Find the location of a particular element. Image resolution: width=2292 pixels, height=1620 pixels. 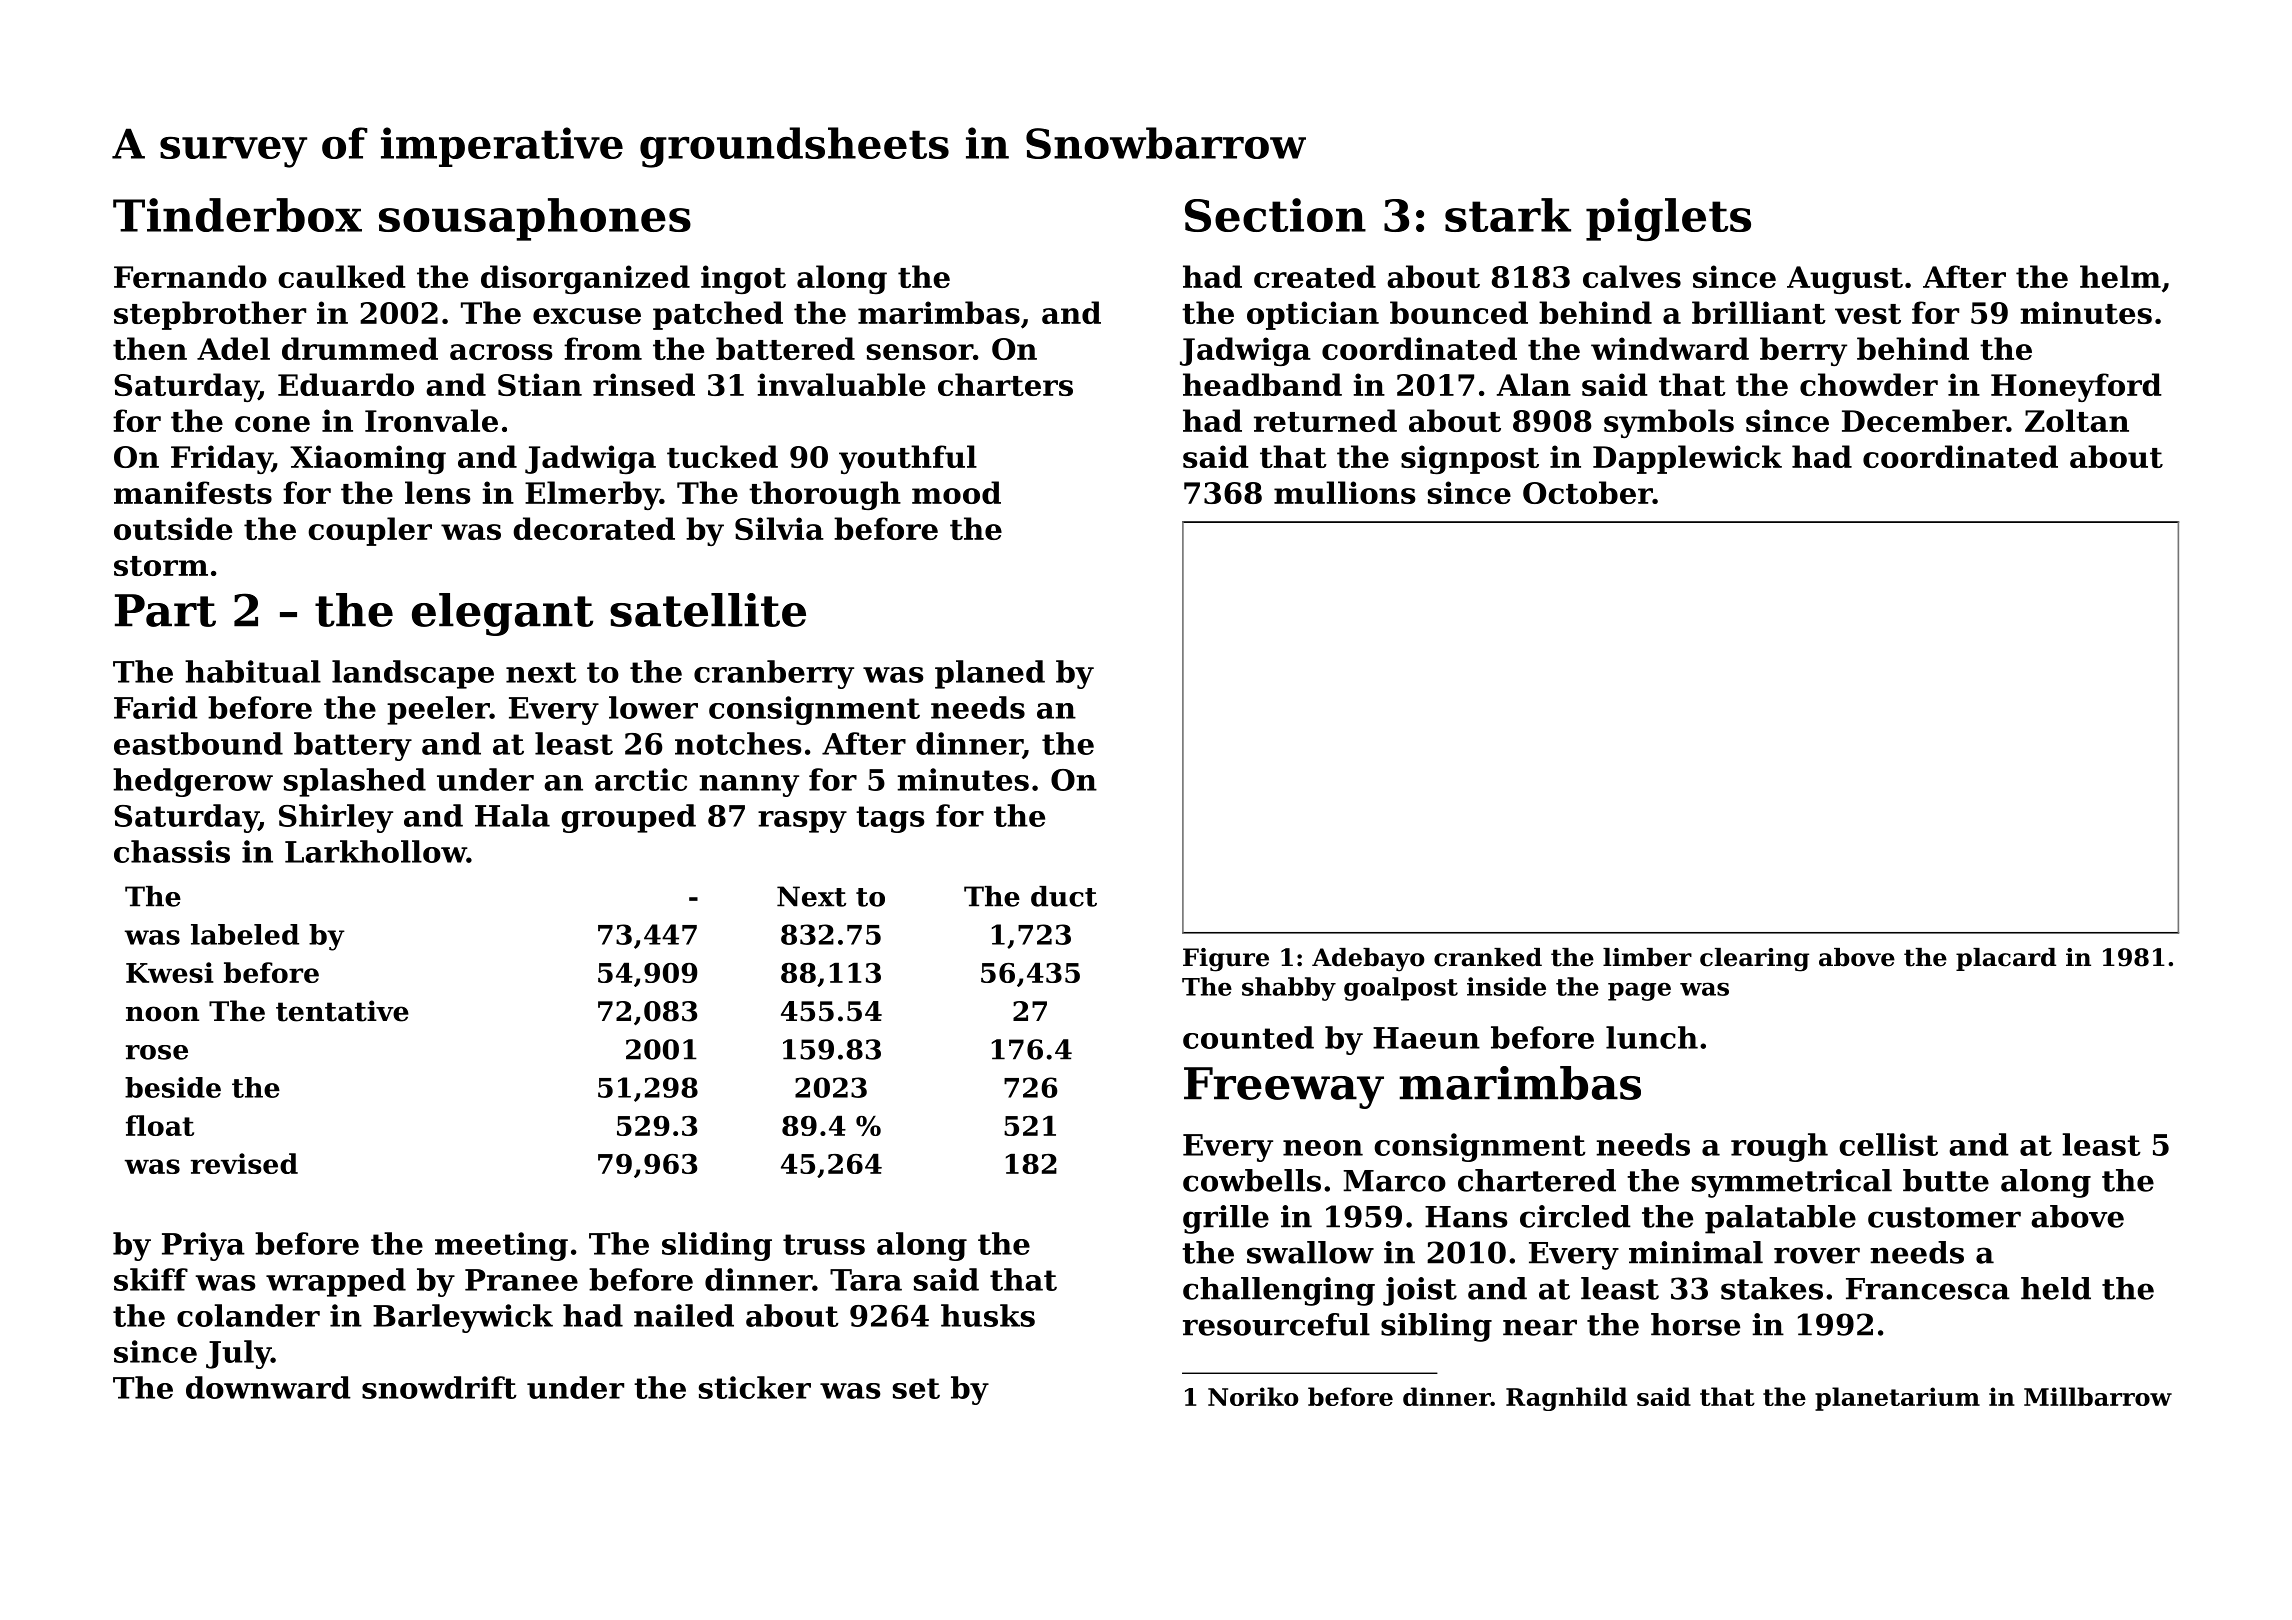

sousaphones is located at coordinates (535, 219).
